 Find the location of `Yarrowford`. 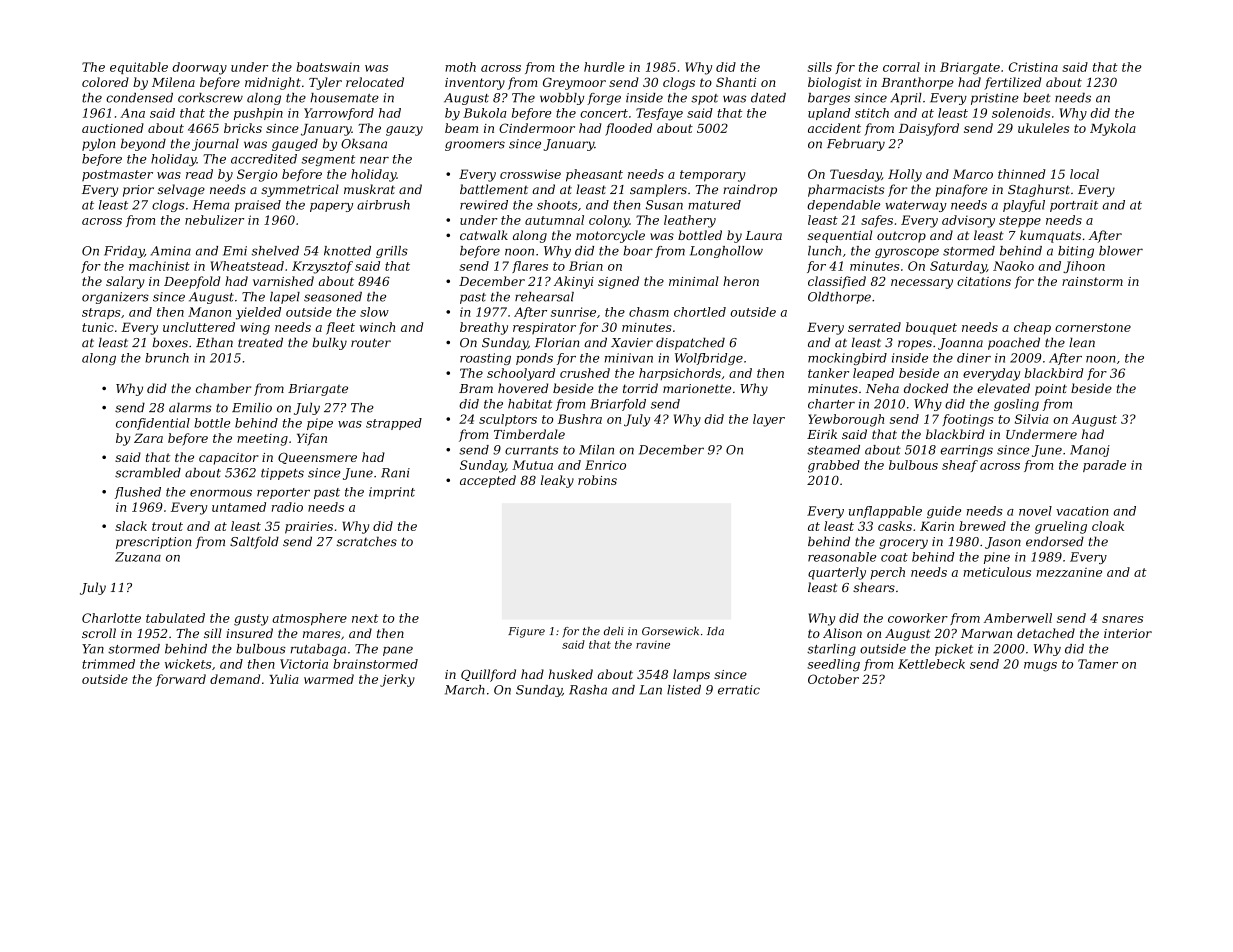

Yarrowford is located at coordinates (339, 114).
